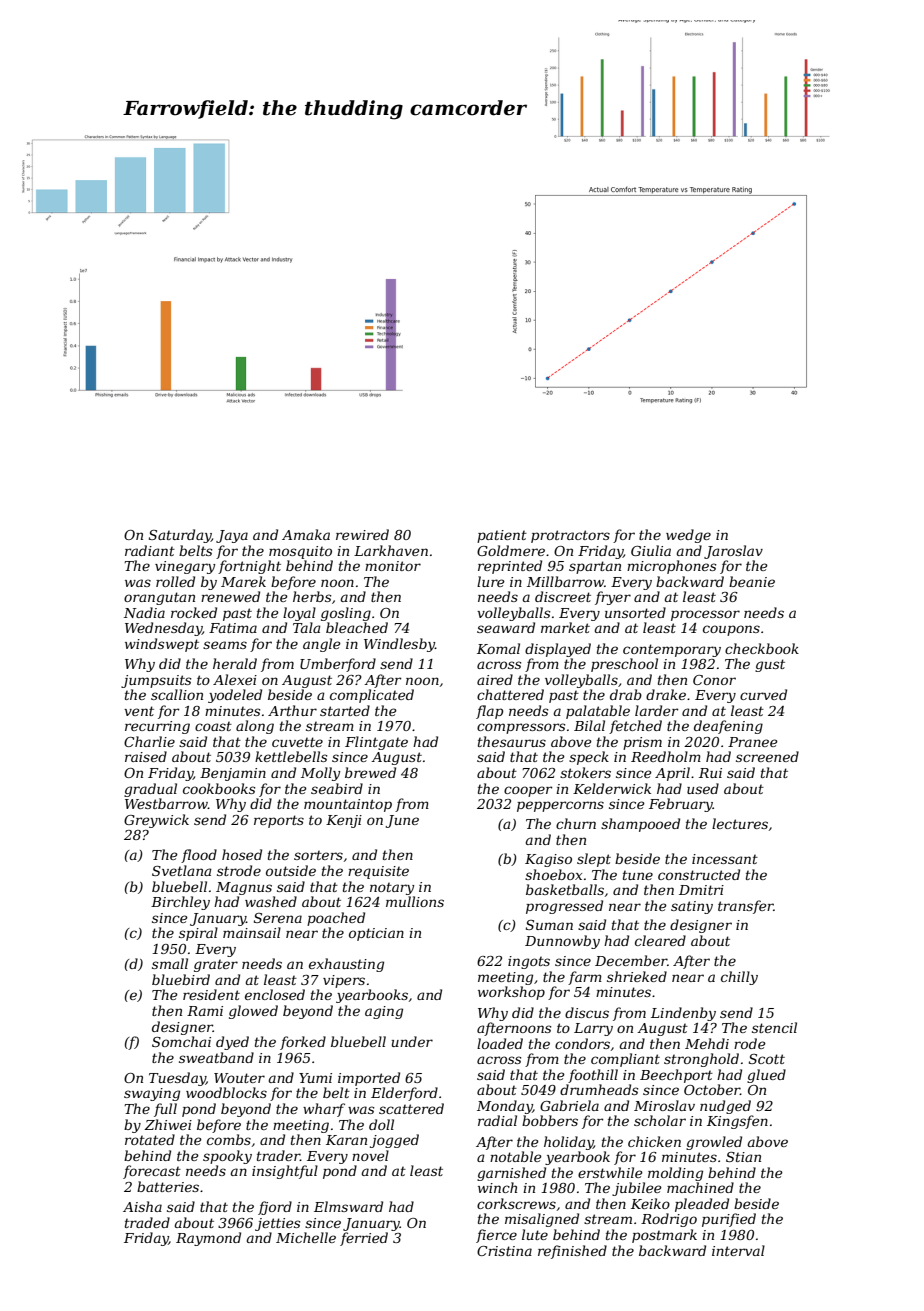  What do you see at coordinates (147, 1222) in the image?
I see `traded` at bounding box center [147, 1222].
